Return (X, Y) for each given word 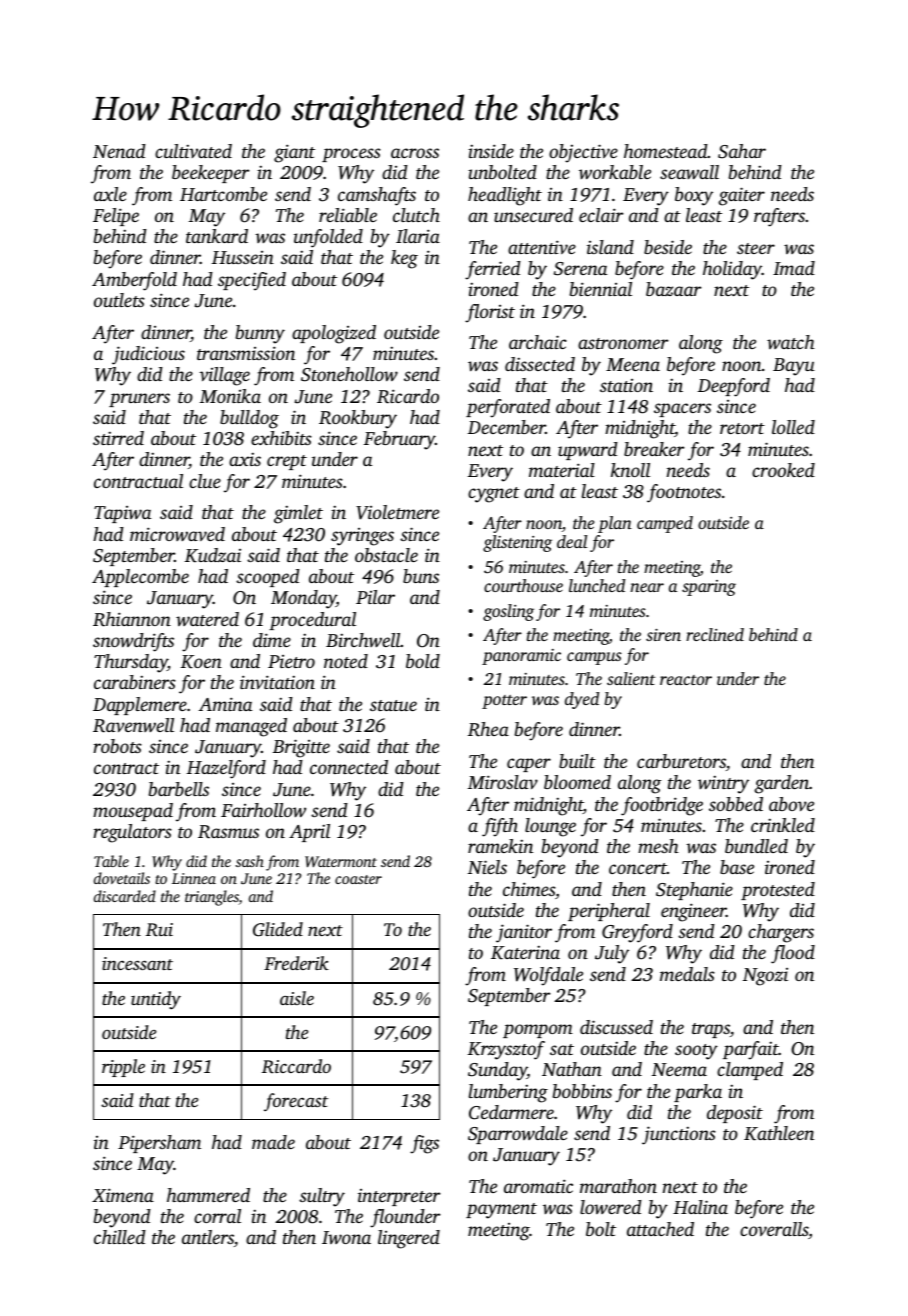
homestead (666, 151)
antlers (208, 1237)
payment (501, 1211)
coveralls (774, 1229)
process (351, 155)
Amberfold (134, 281)
